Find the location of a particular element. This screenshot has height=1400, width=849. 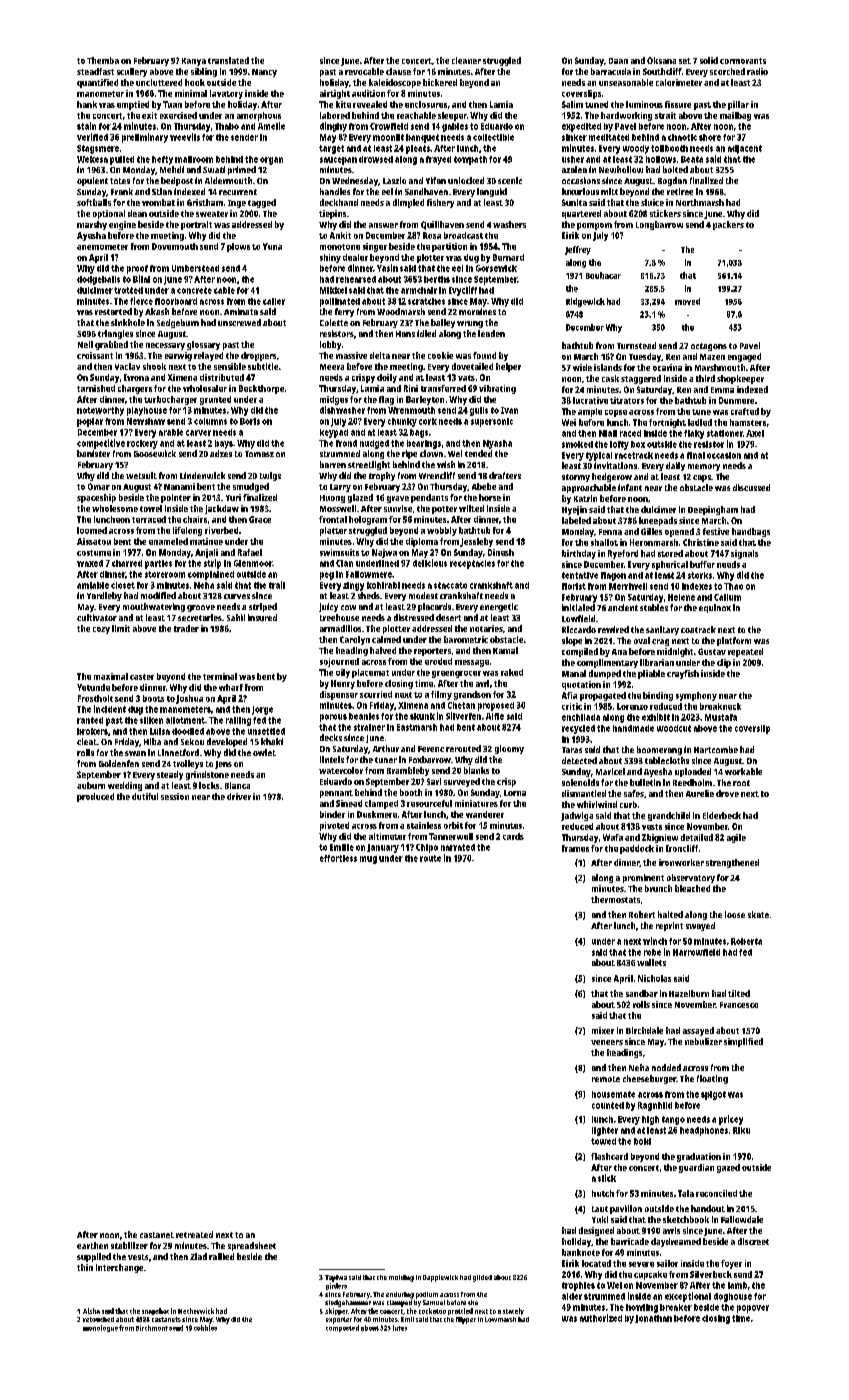

wilted is located at coordinates (471, 508).
